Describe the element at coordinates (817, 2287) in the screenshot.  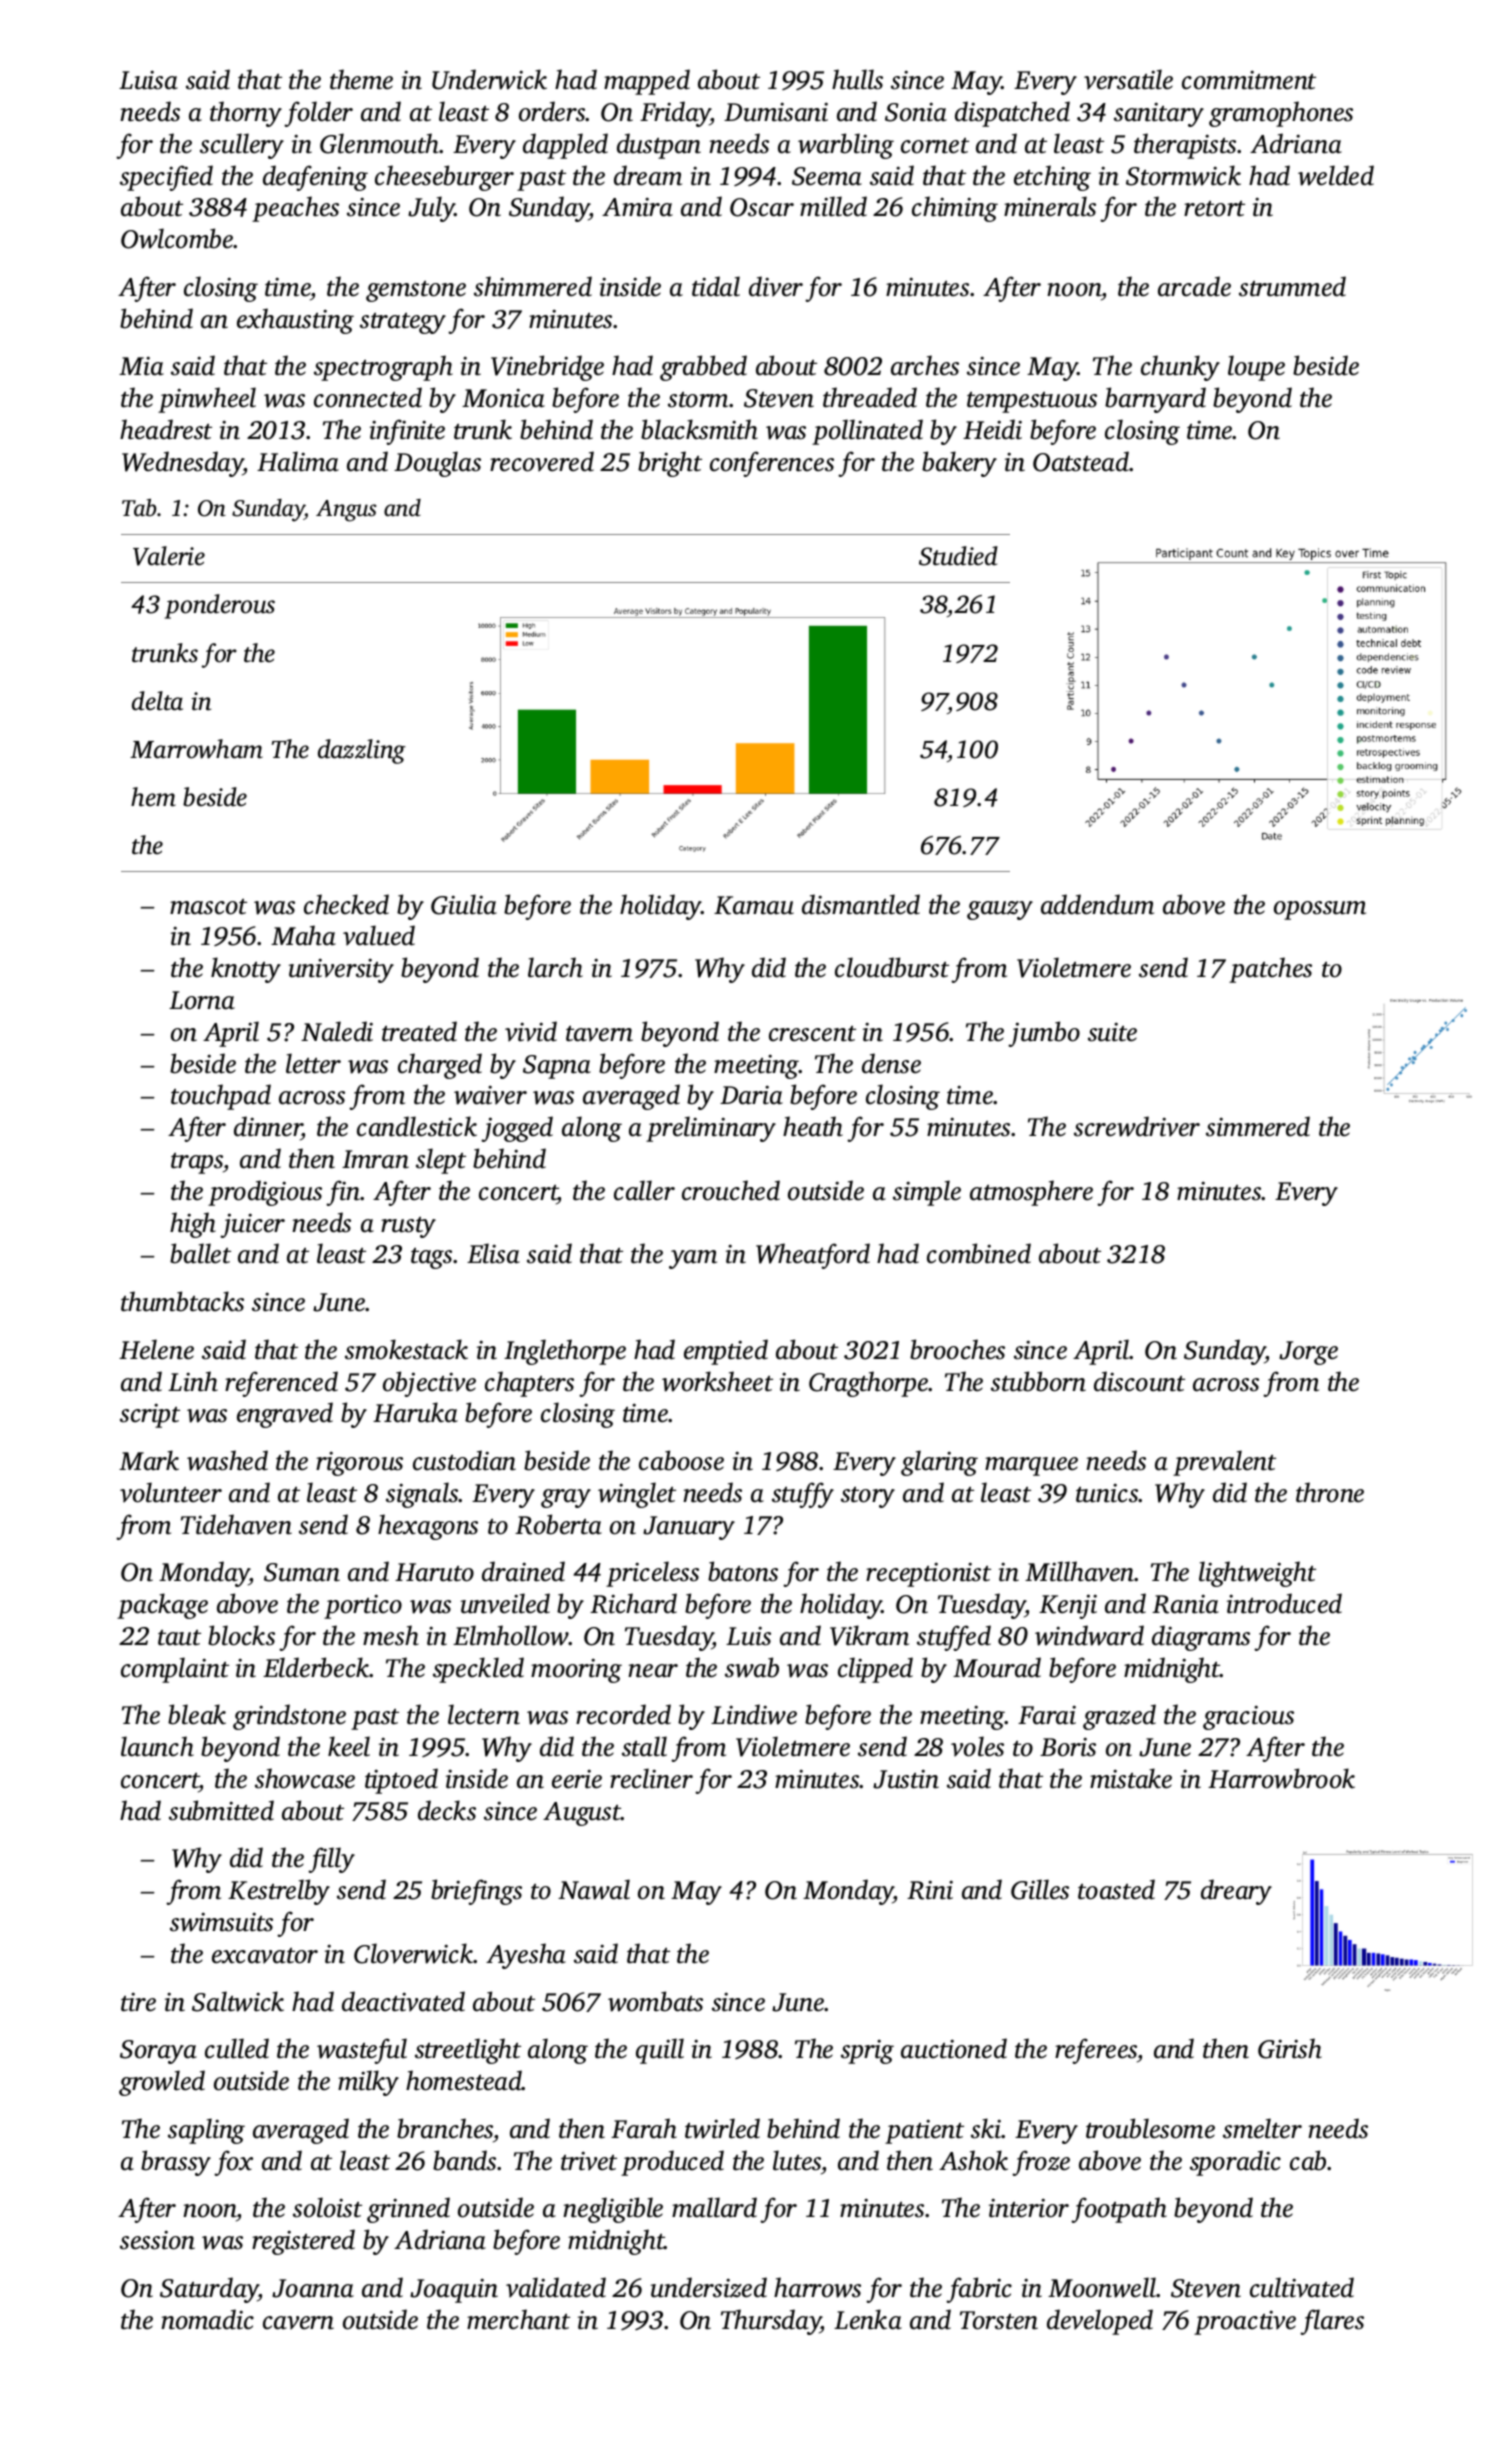
I see `harrows` at that location.
